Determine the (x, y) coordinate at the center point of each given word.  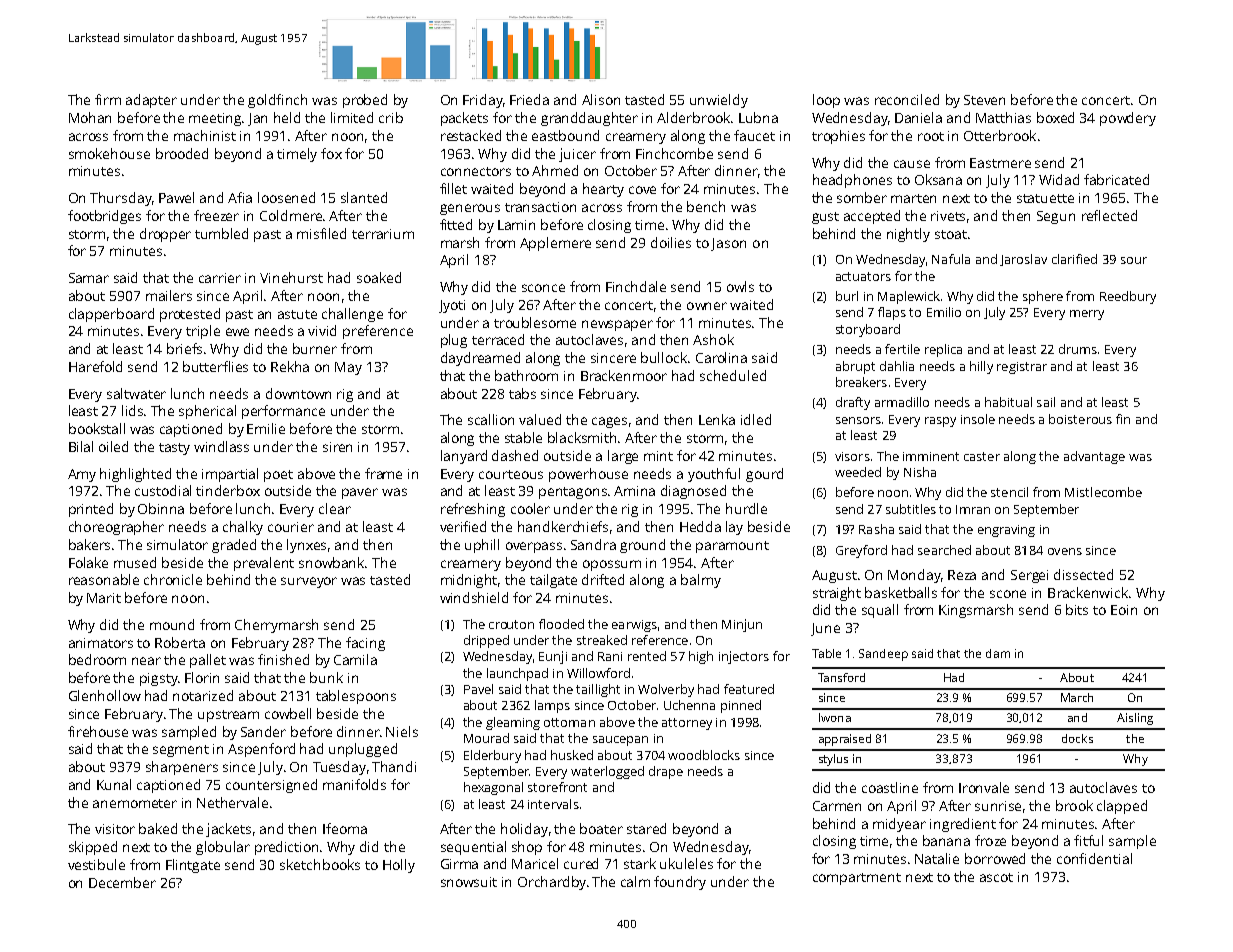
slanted (364, 197)
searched (944, 550)
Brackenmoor (624, 375)
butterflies (215, 366)
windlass (221, 446)
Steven (984, 100)
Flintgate (193, 866)
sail (1046, 402)
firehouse (98, 731)
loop (826, 101)
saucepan (620, 741)
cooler (530, 508)
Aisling (1135, 719)
